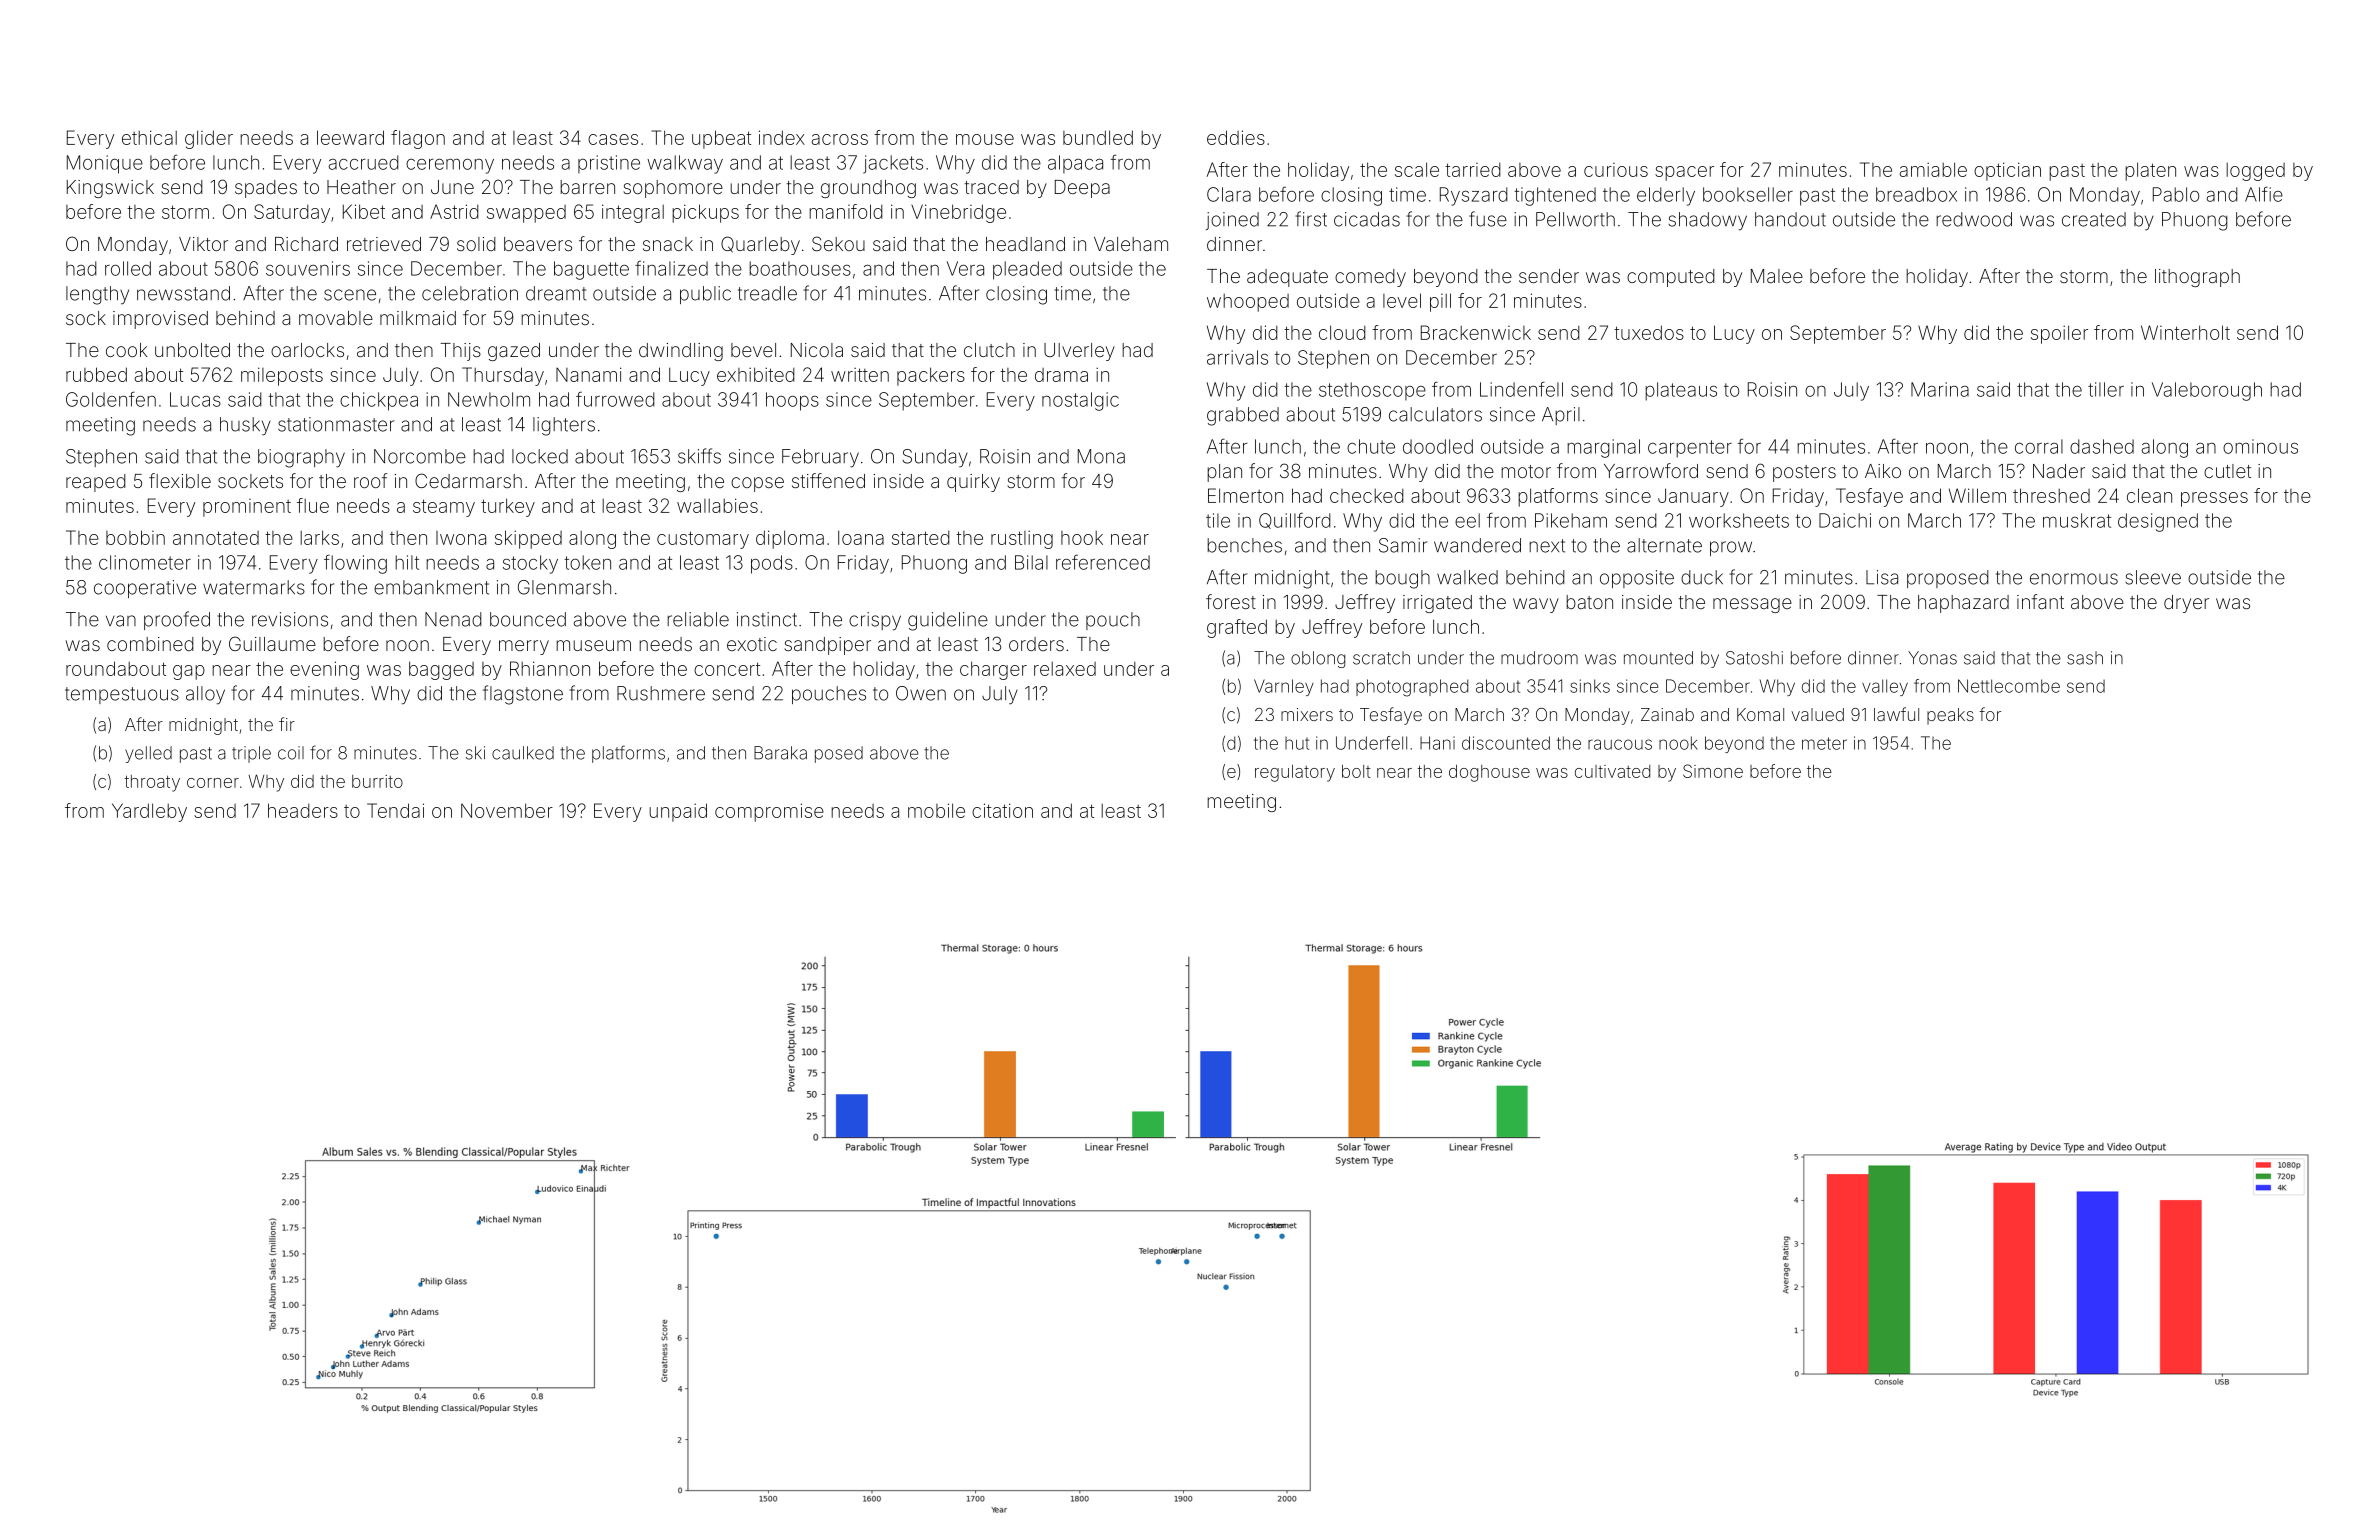  What do you see at coordinates (2059, 334) in the document?
I see `spoiler` at bounding box center [2059, 334].
